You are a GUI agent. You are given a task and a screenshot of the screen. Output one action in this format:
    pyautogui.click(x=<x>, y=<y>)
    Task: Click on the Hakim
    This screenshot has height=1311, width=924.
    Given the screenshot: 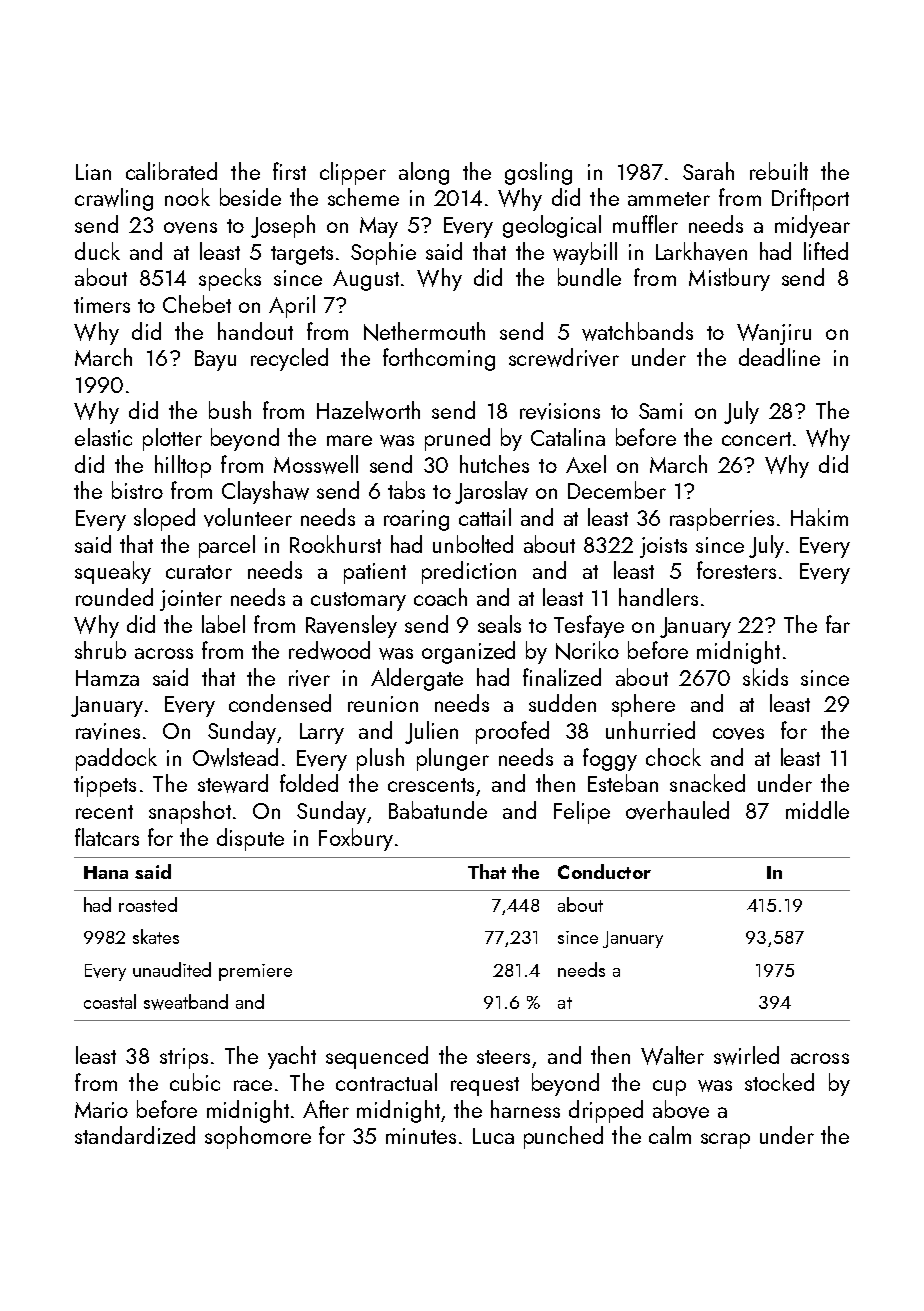 What is the action you would take?
    pyautogui.click(x=819, y=517)
